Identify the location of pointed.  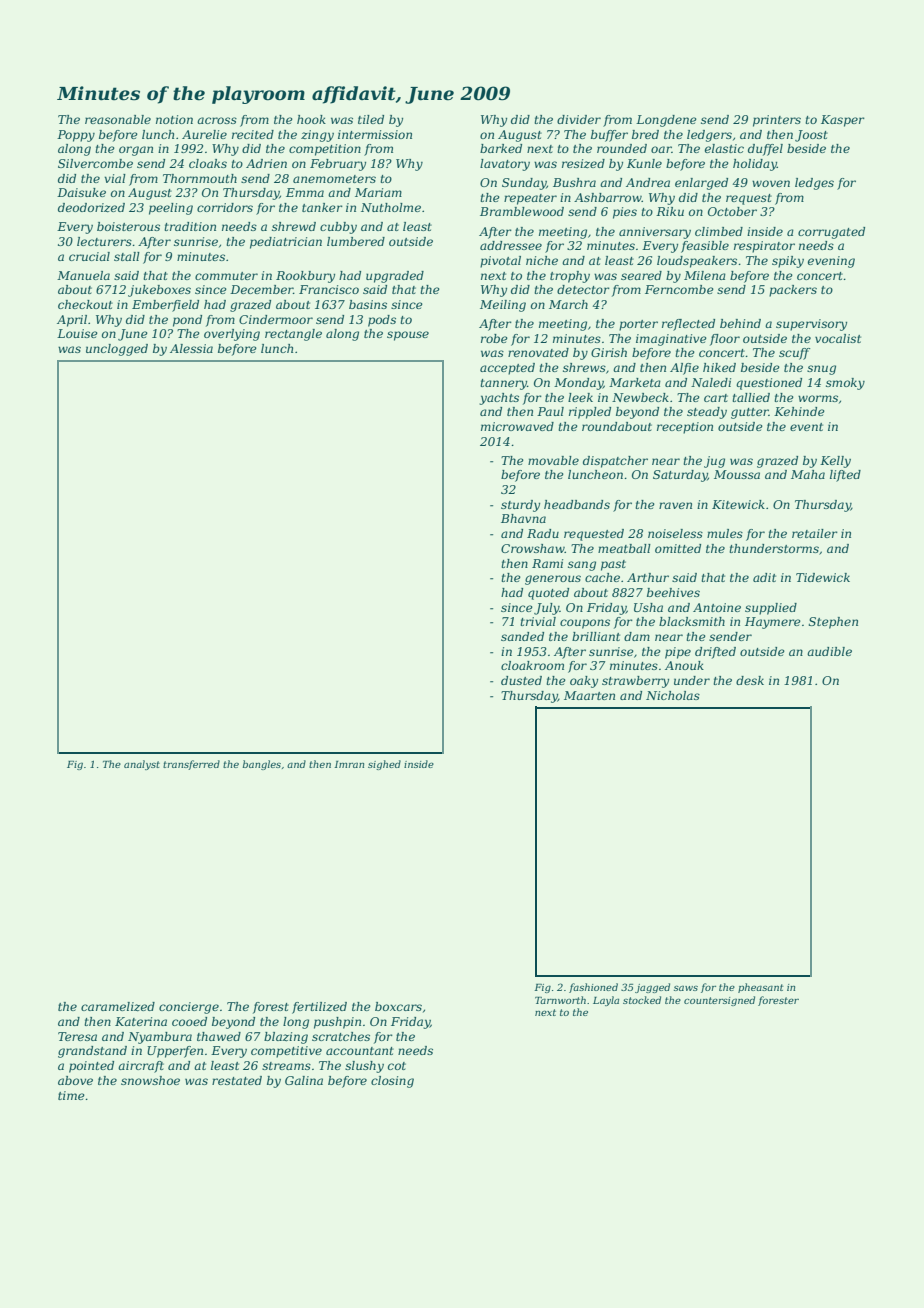
(91, 1067).
